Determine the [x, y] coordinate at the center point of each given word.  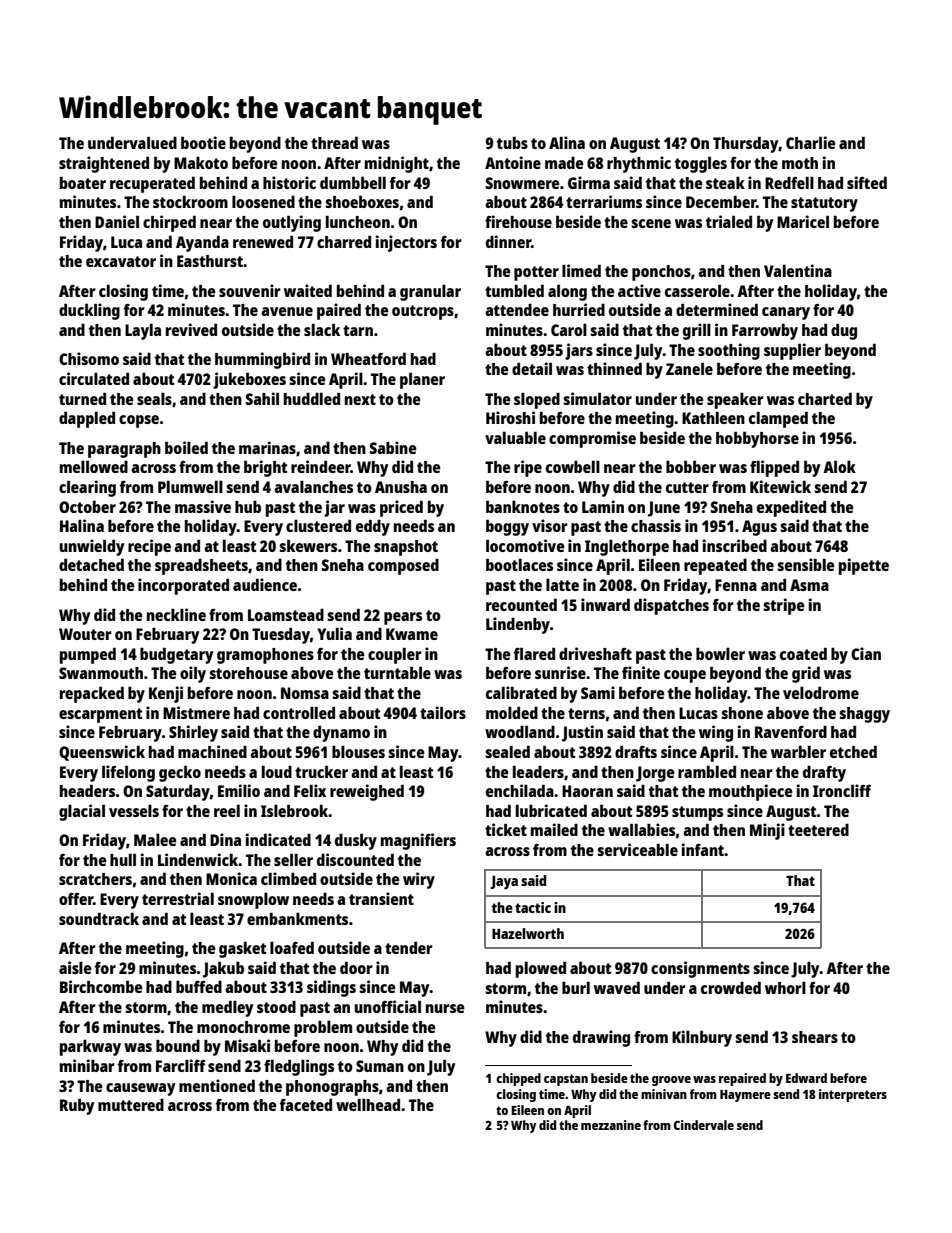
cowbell [573, 467]
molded [512, 712]
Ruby [77, 1106]
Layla [143, 332]
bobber [691, 466]
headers [87, 790]
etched [853, 751]
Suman [380, 1066]
